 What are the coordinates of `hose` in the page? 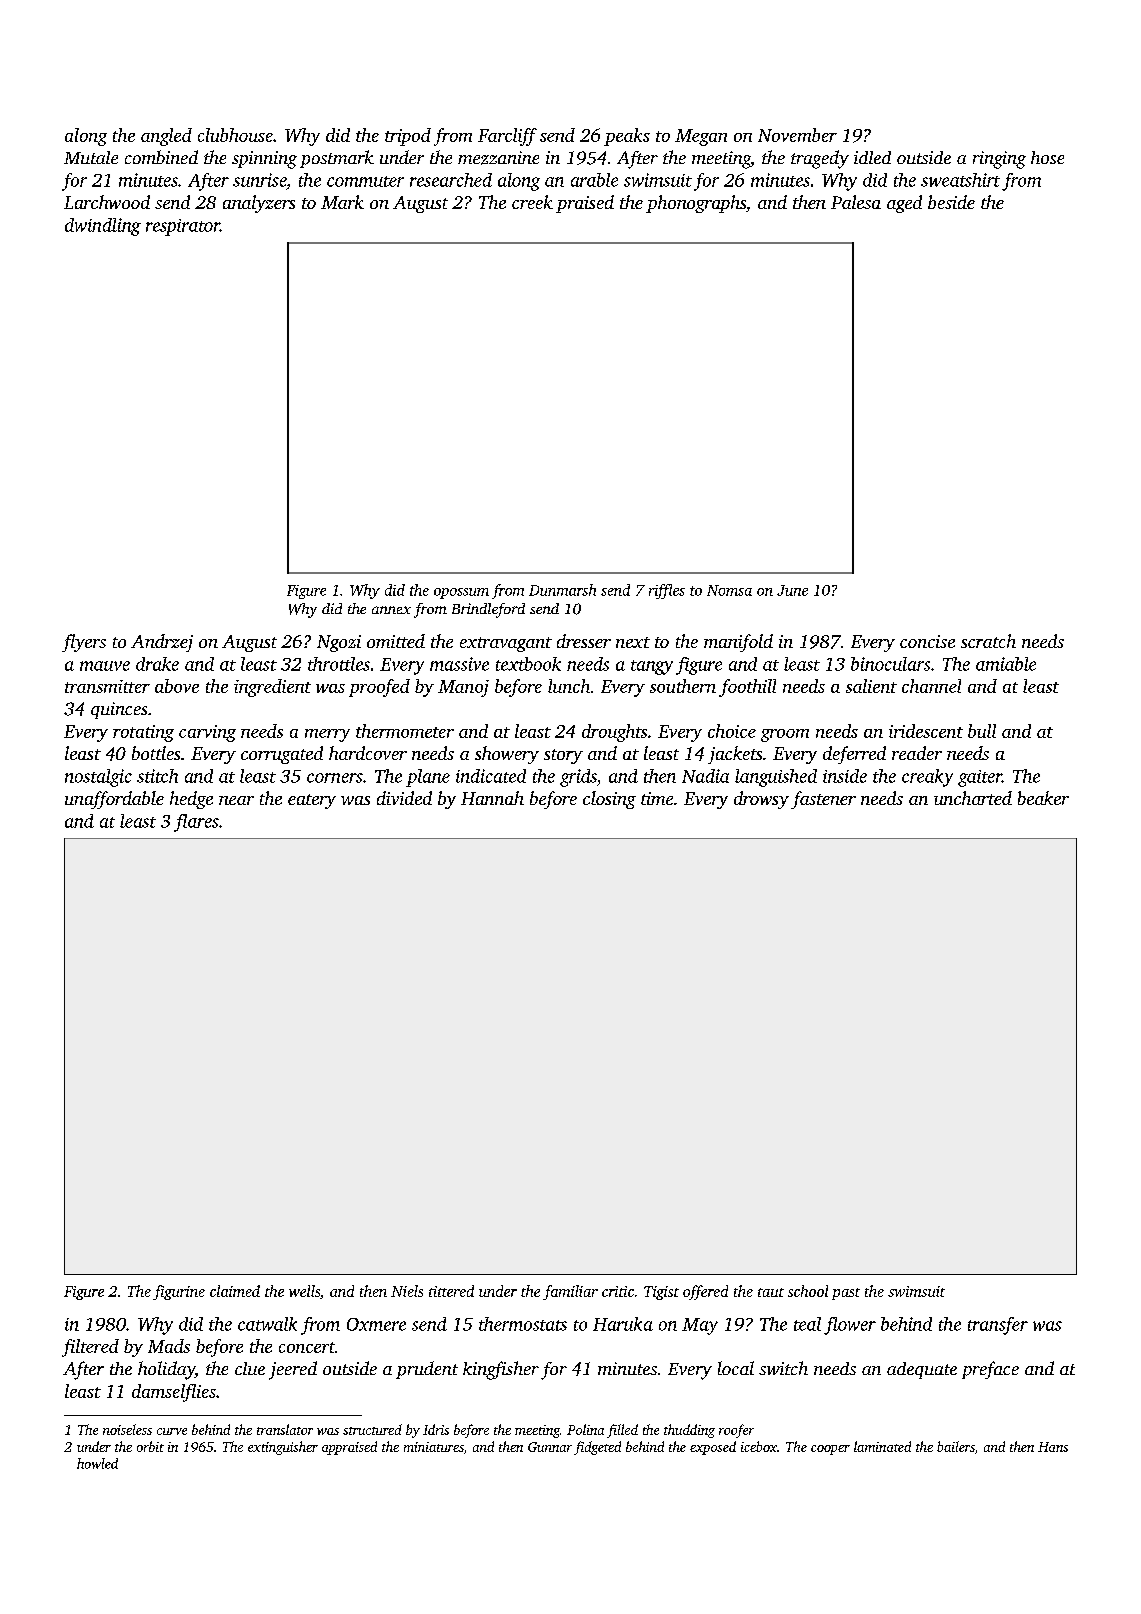 It's located at (1047, 157).
